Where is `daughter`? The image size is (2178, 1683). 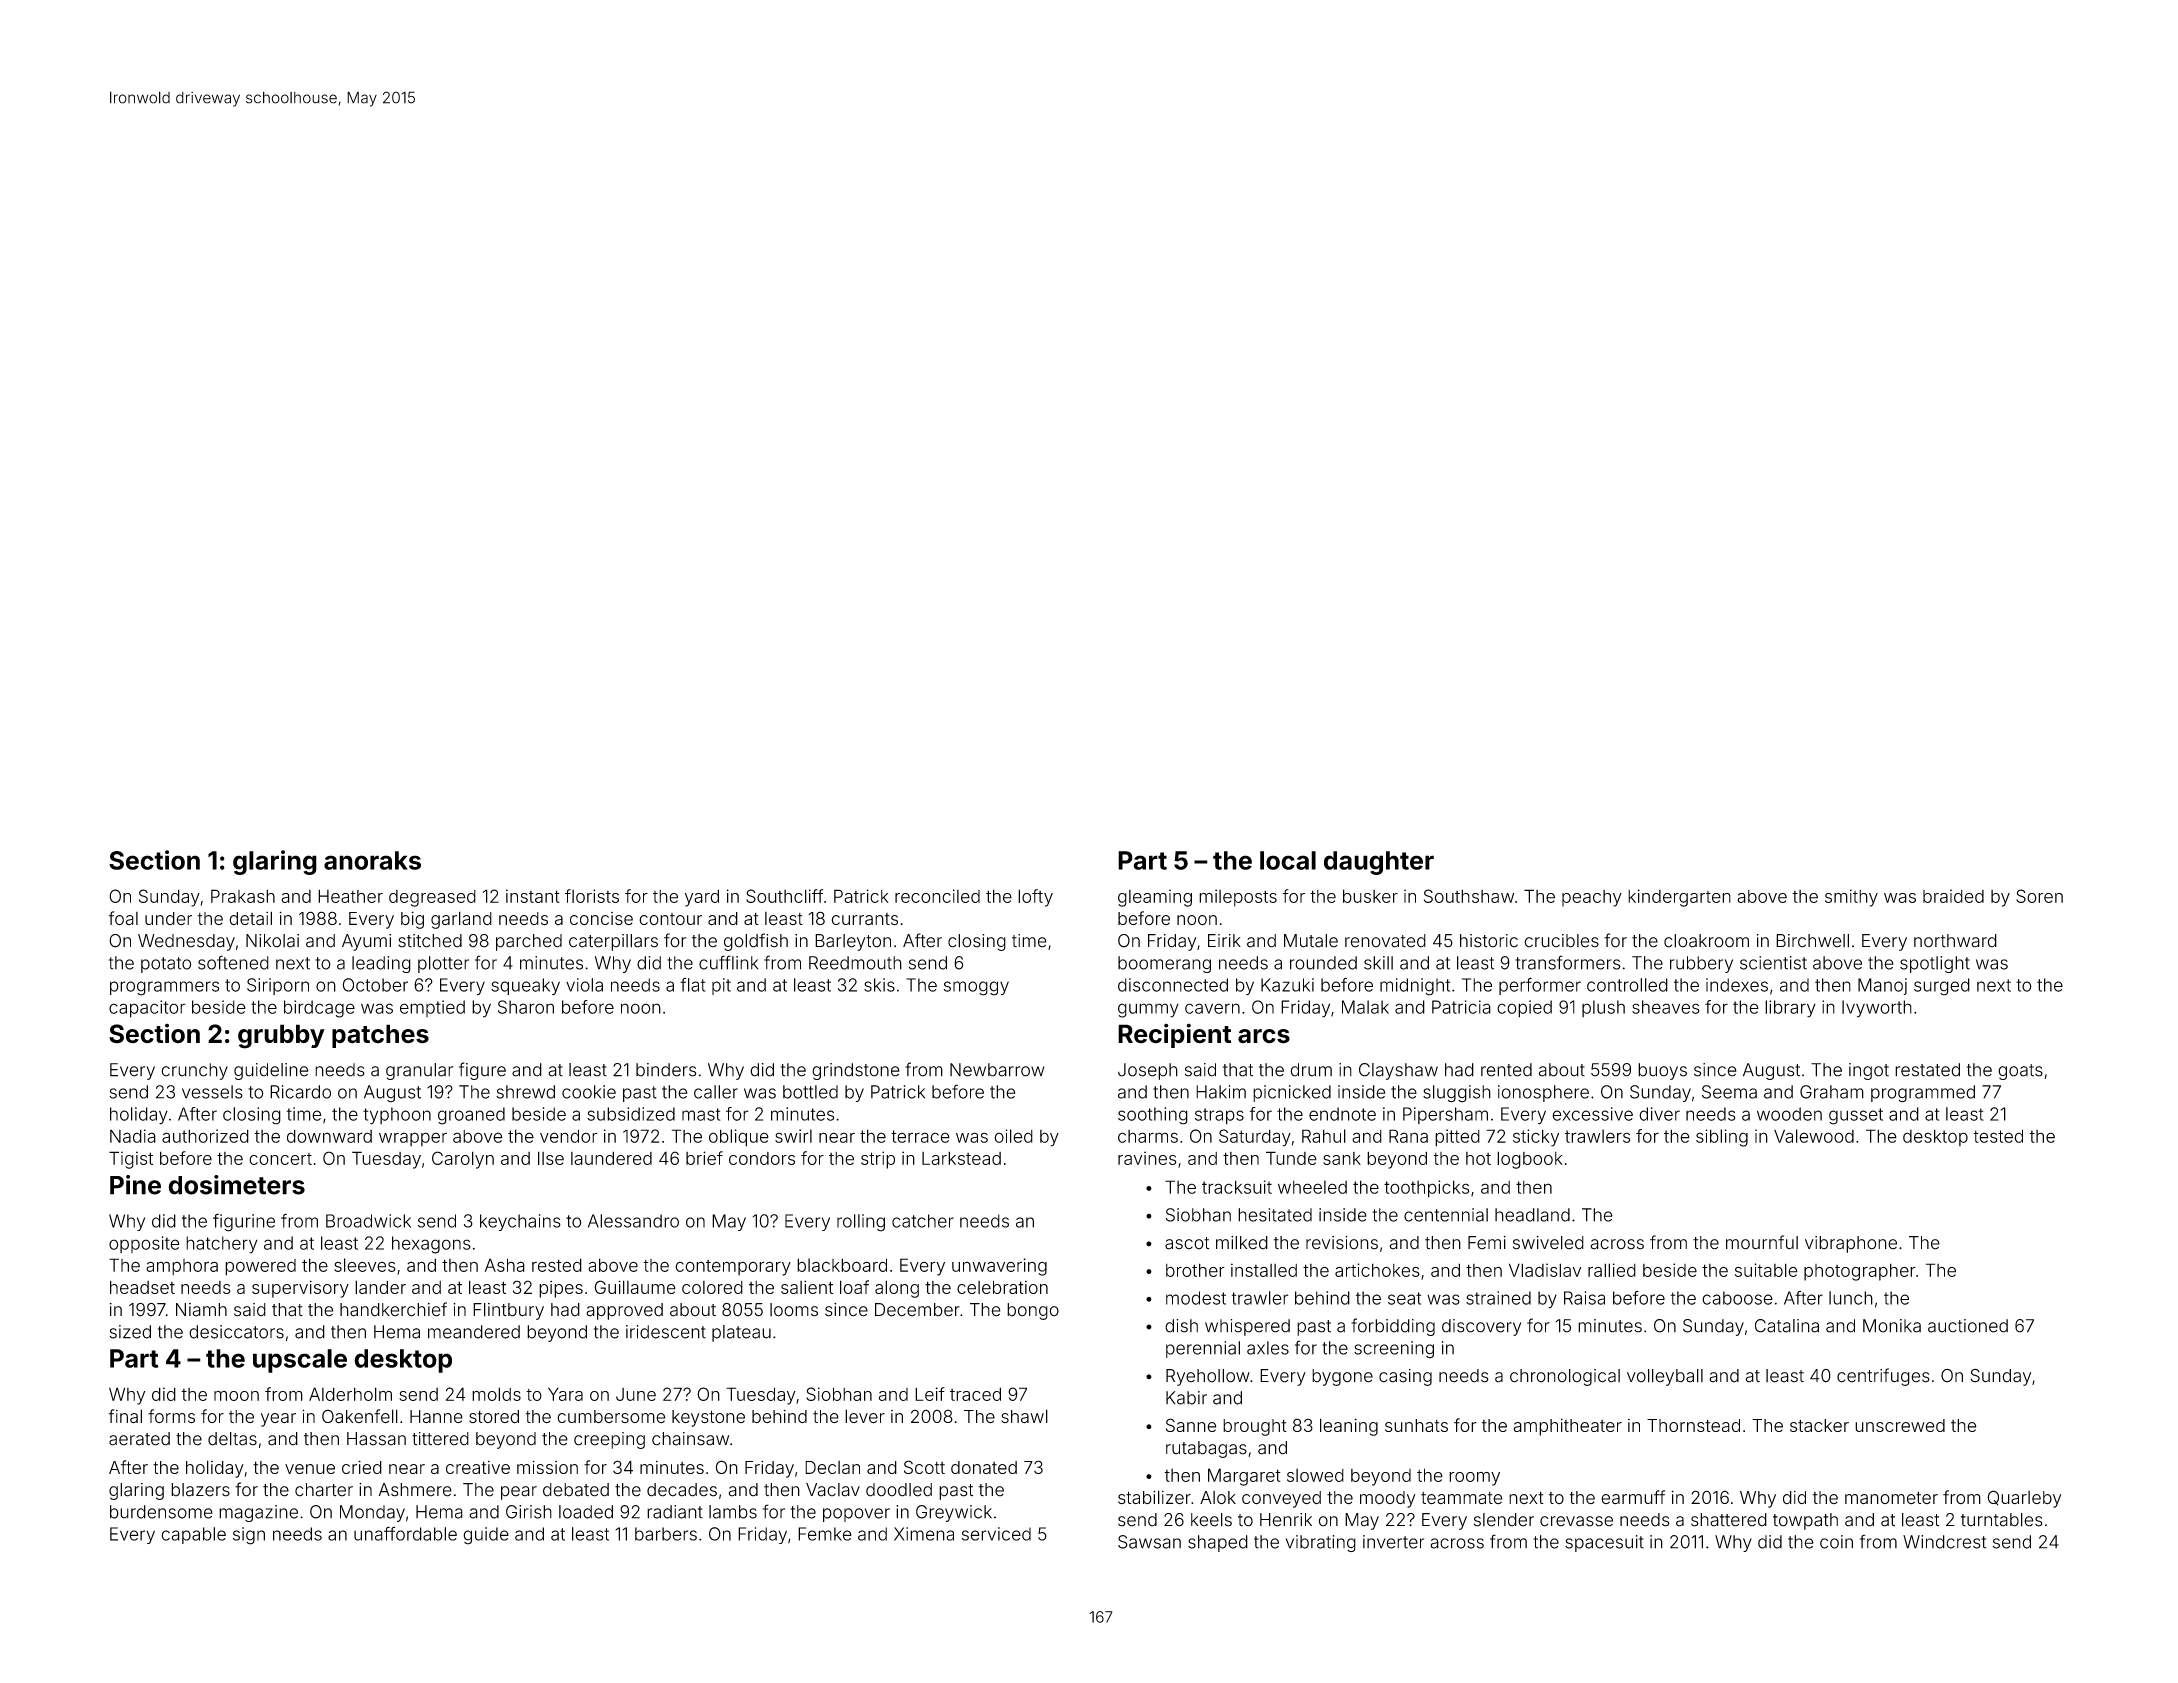
daughter is located at coordinates (1379, 863).
